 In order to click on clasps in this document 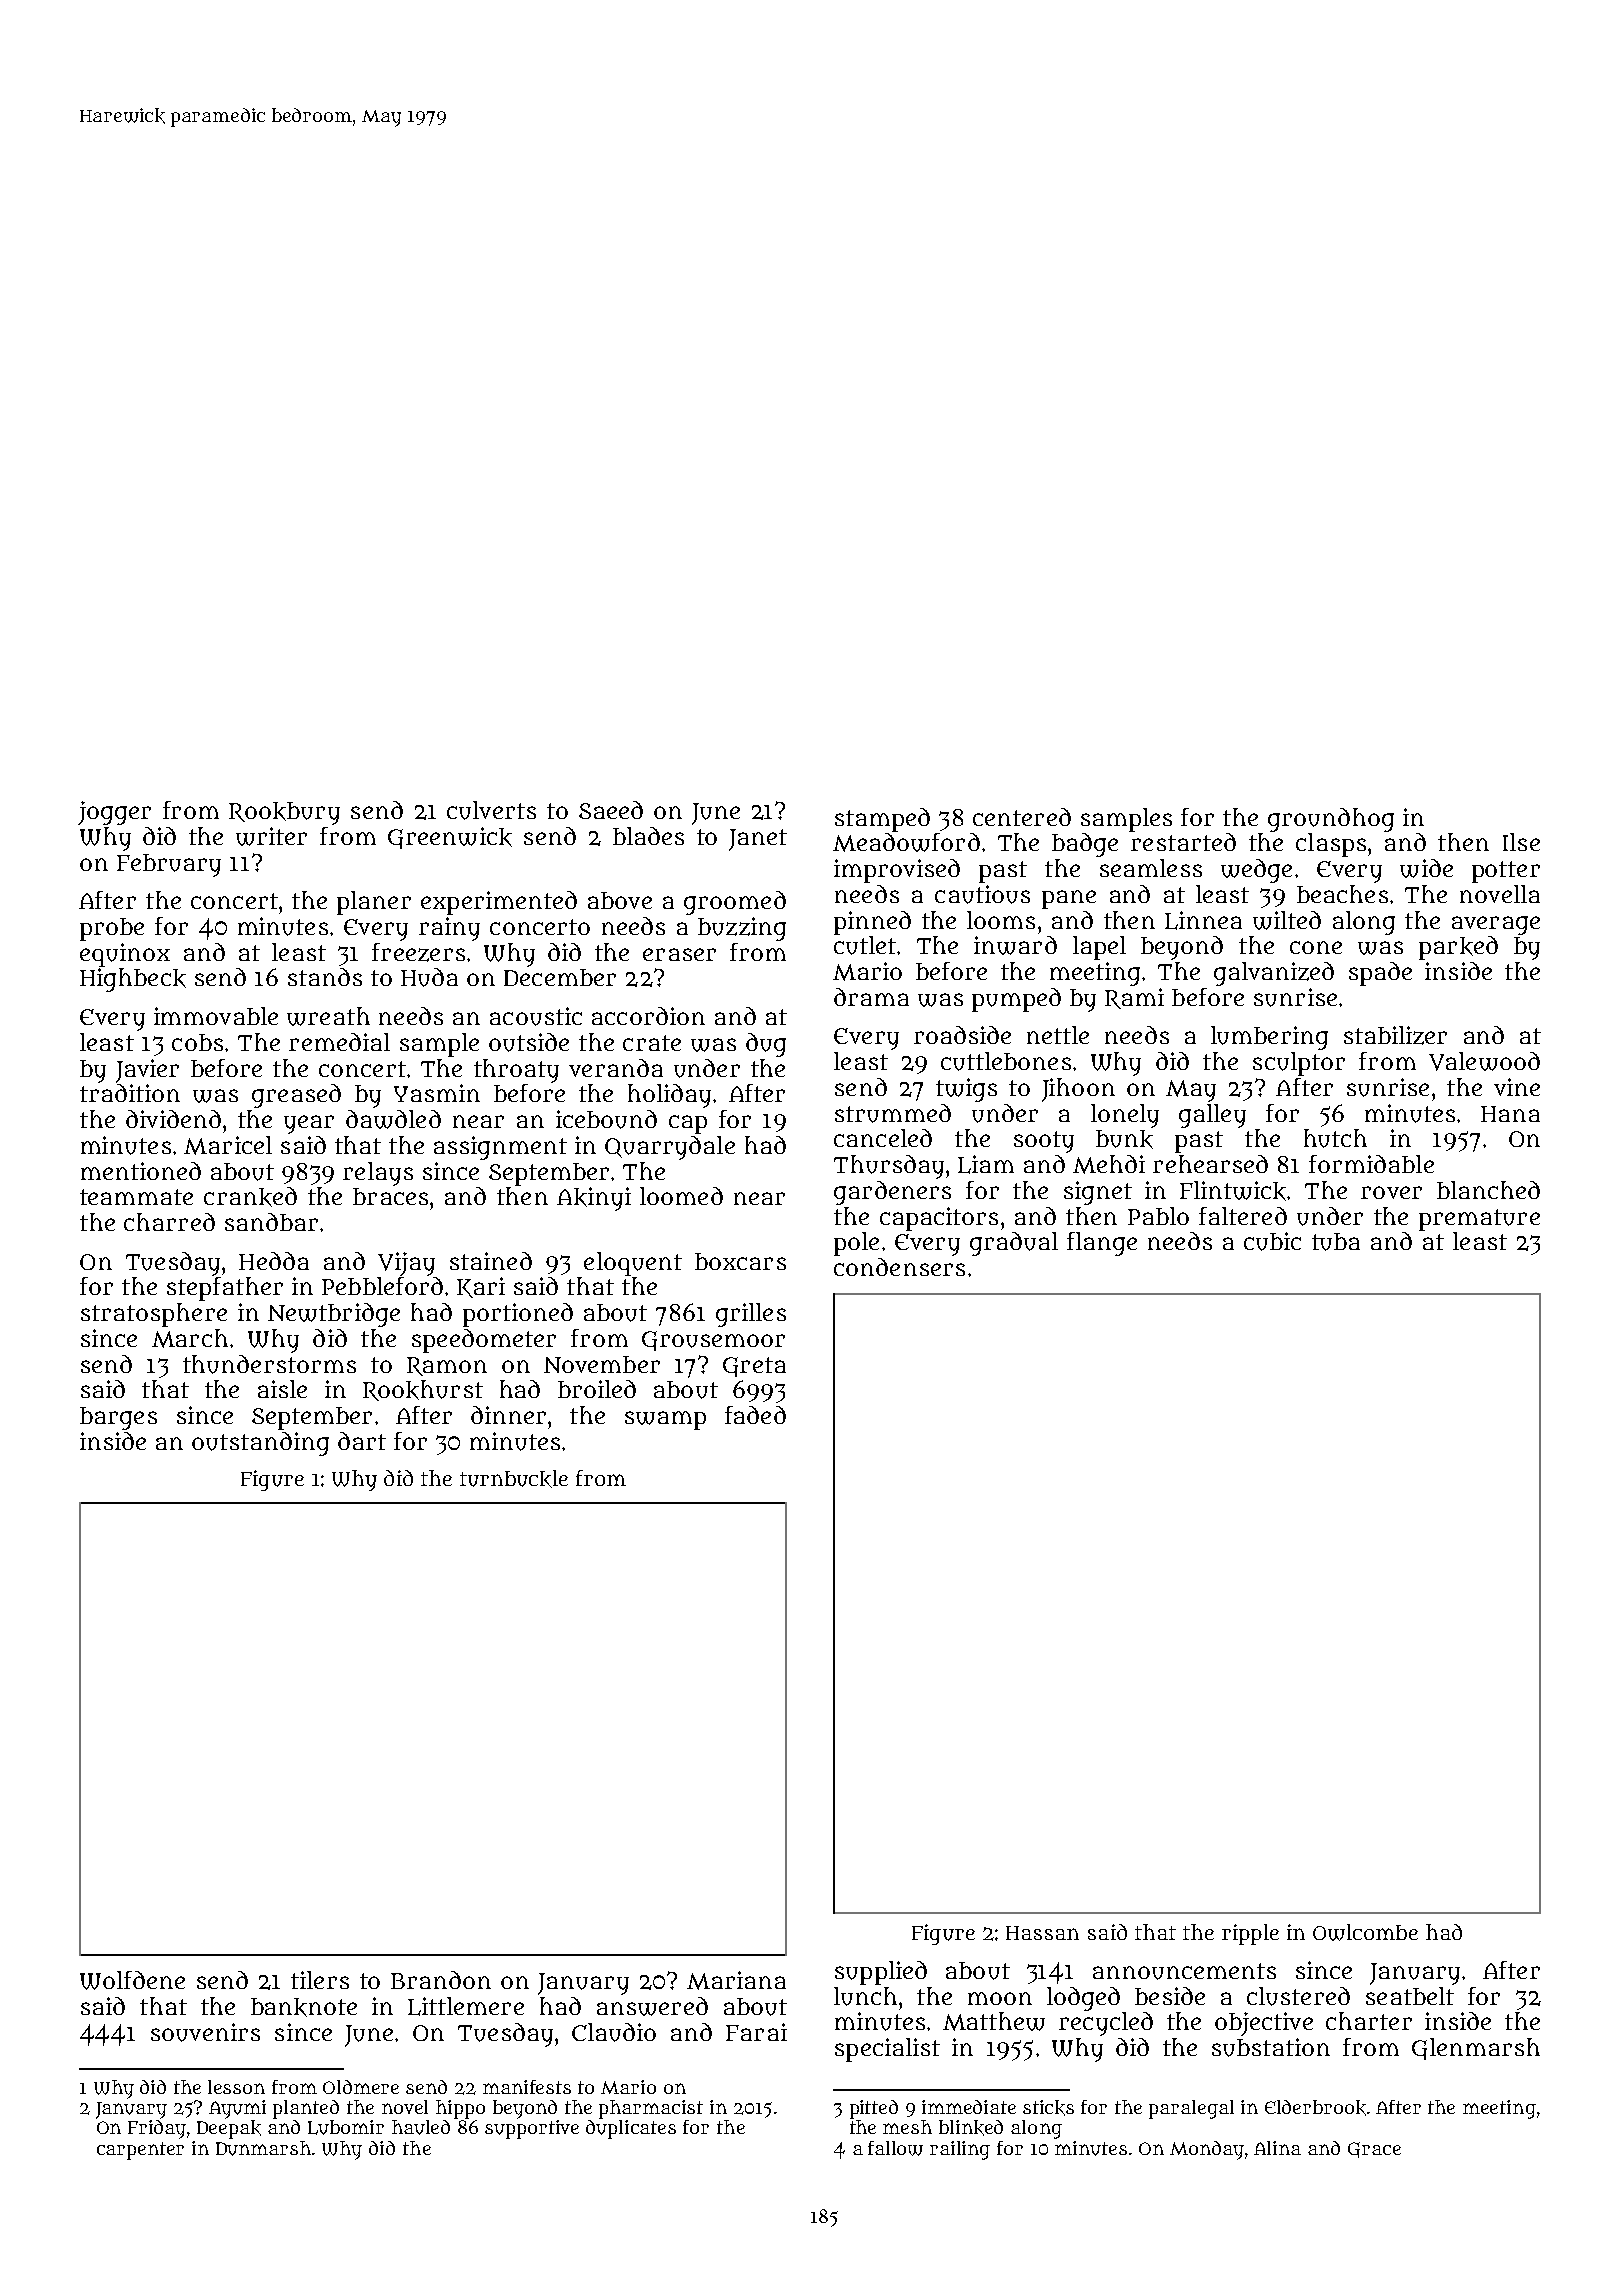, I will do `click(1331, 845)`.
